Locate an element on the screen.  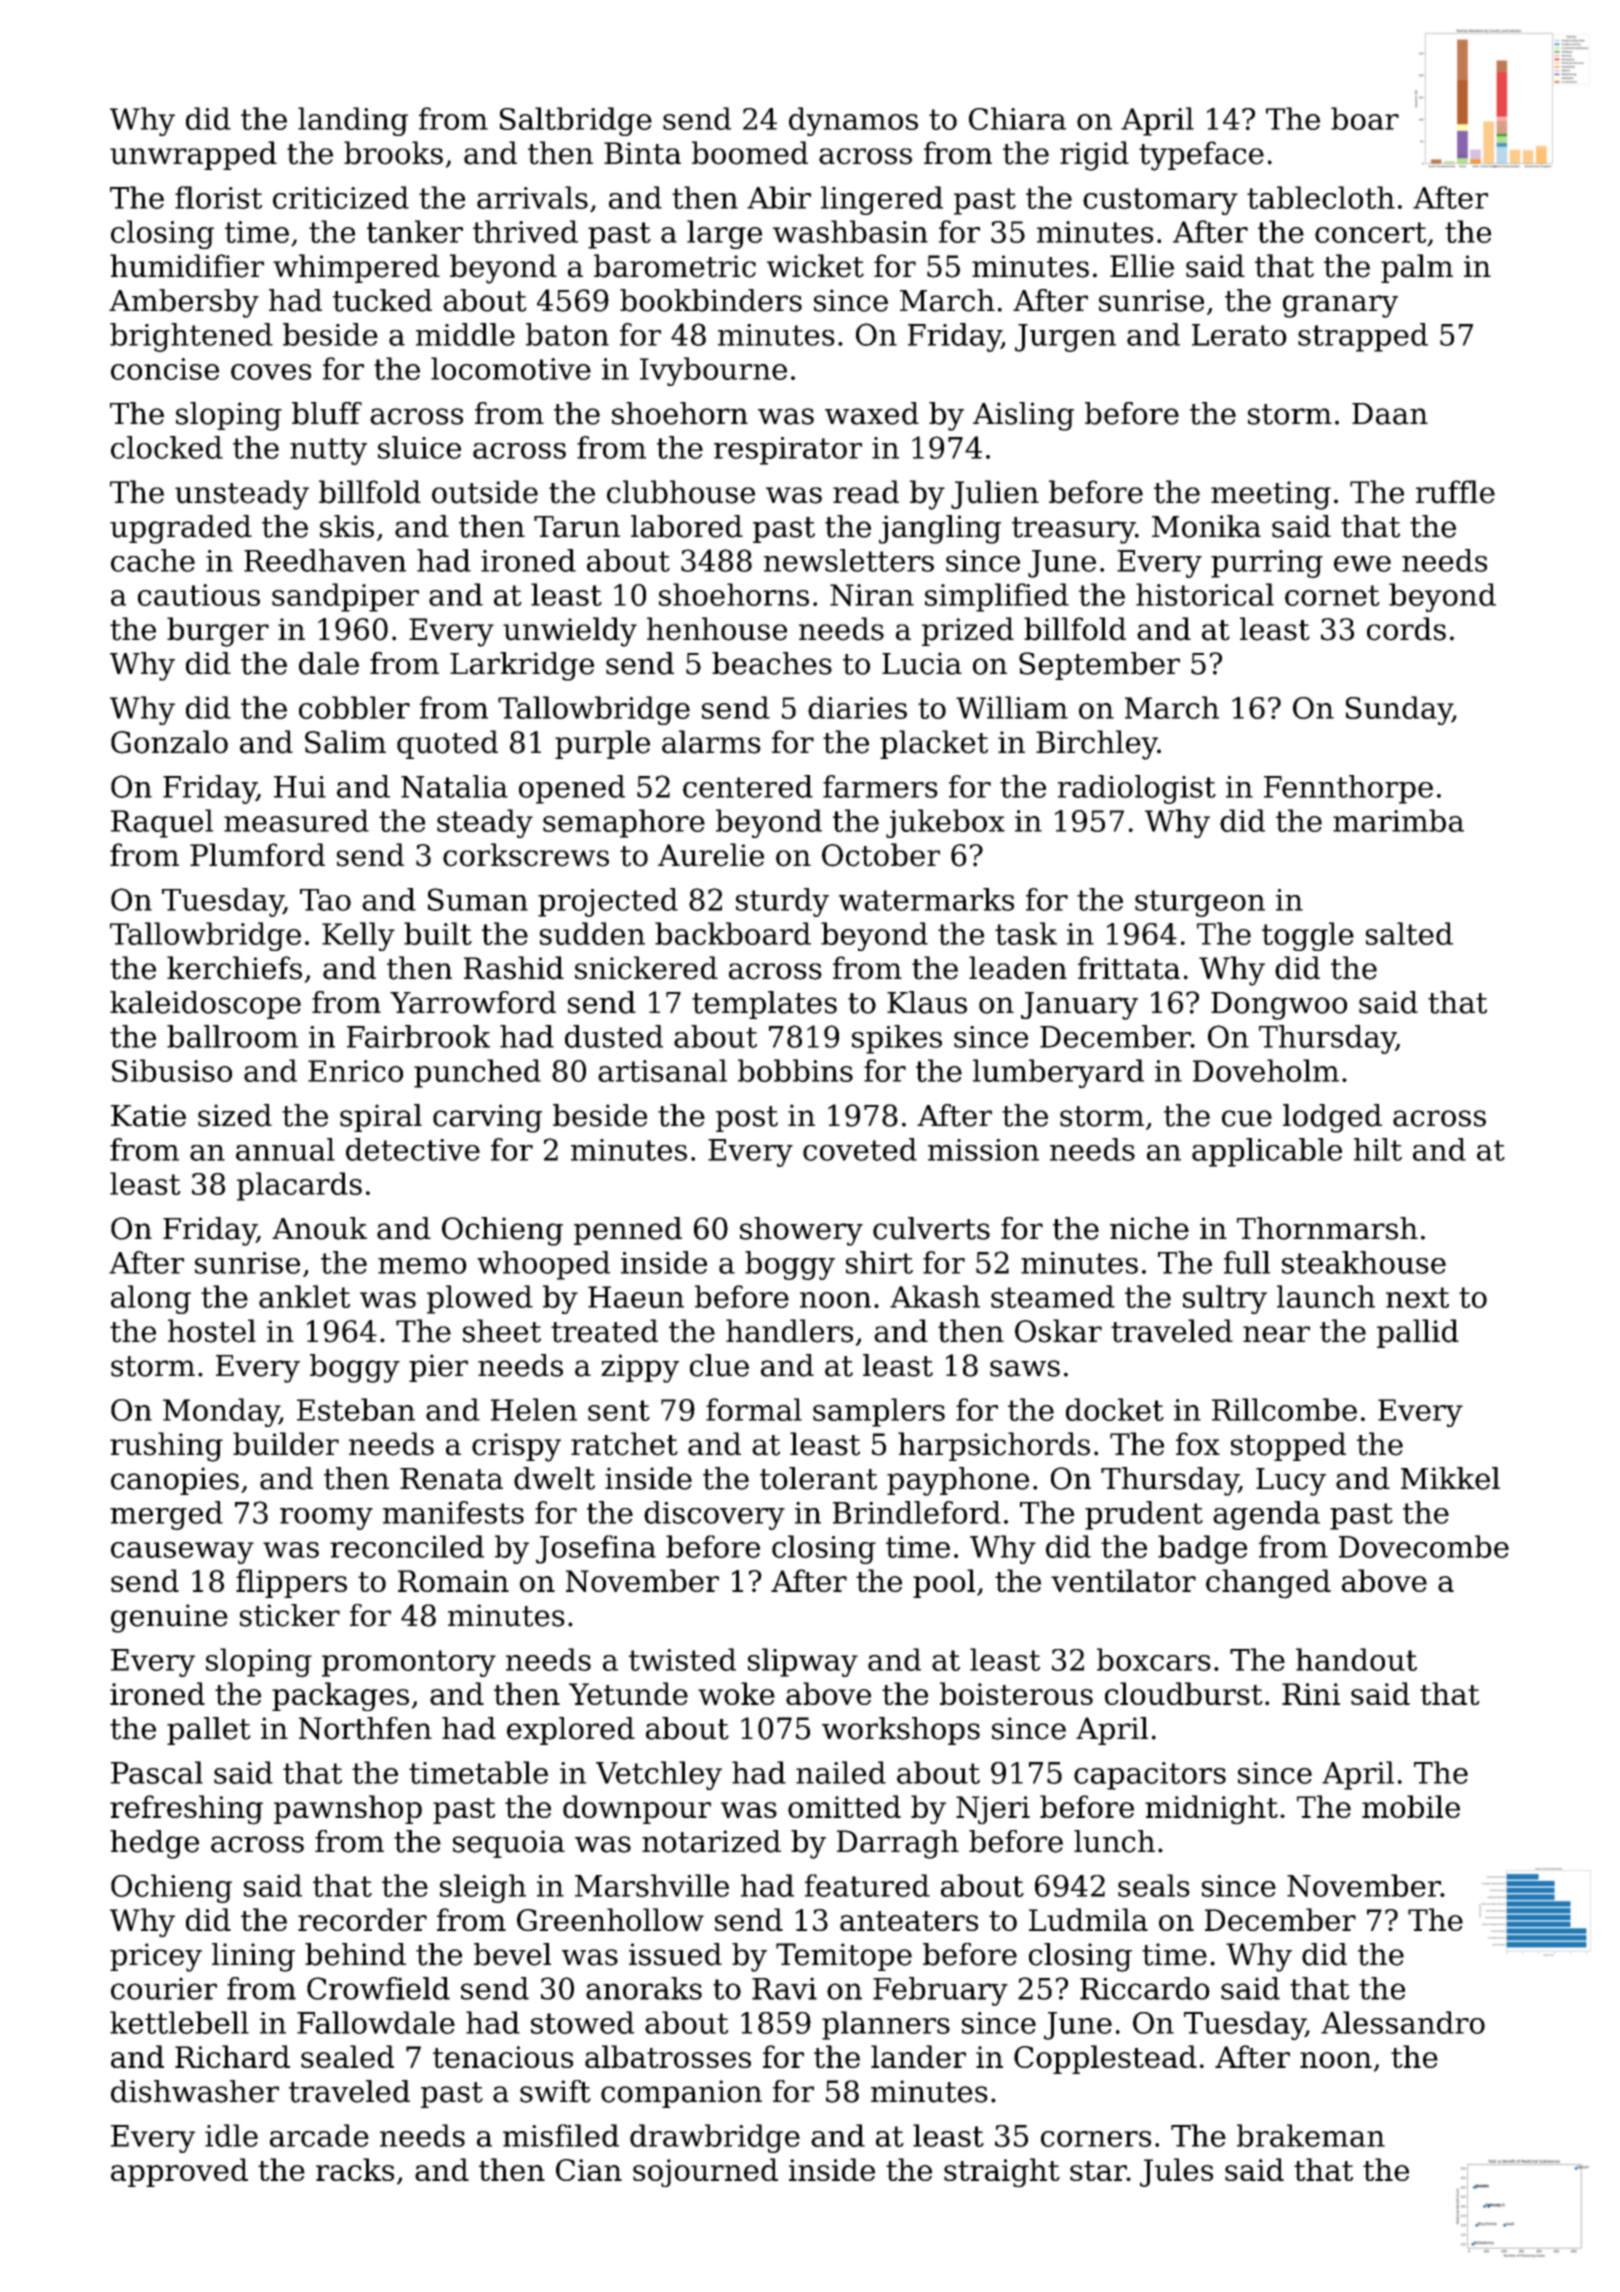
Aisling is located at coordinates (1023, 416).
